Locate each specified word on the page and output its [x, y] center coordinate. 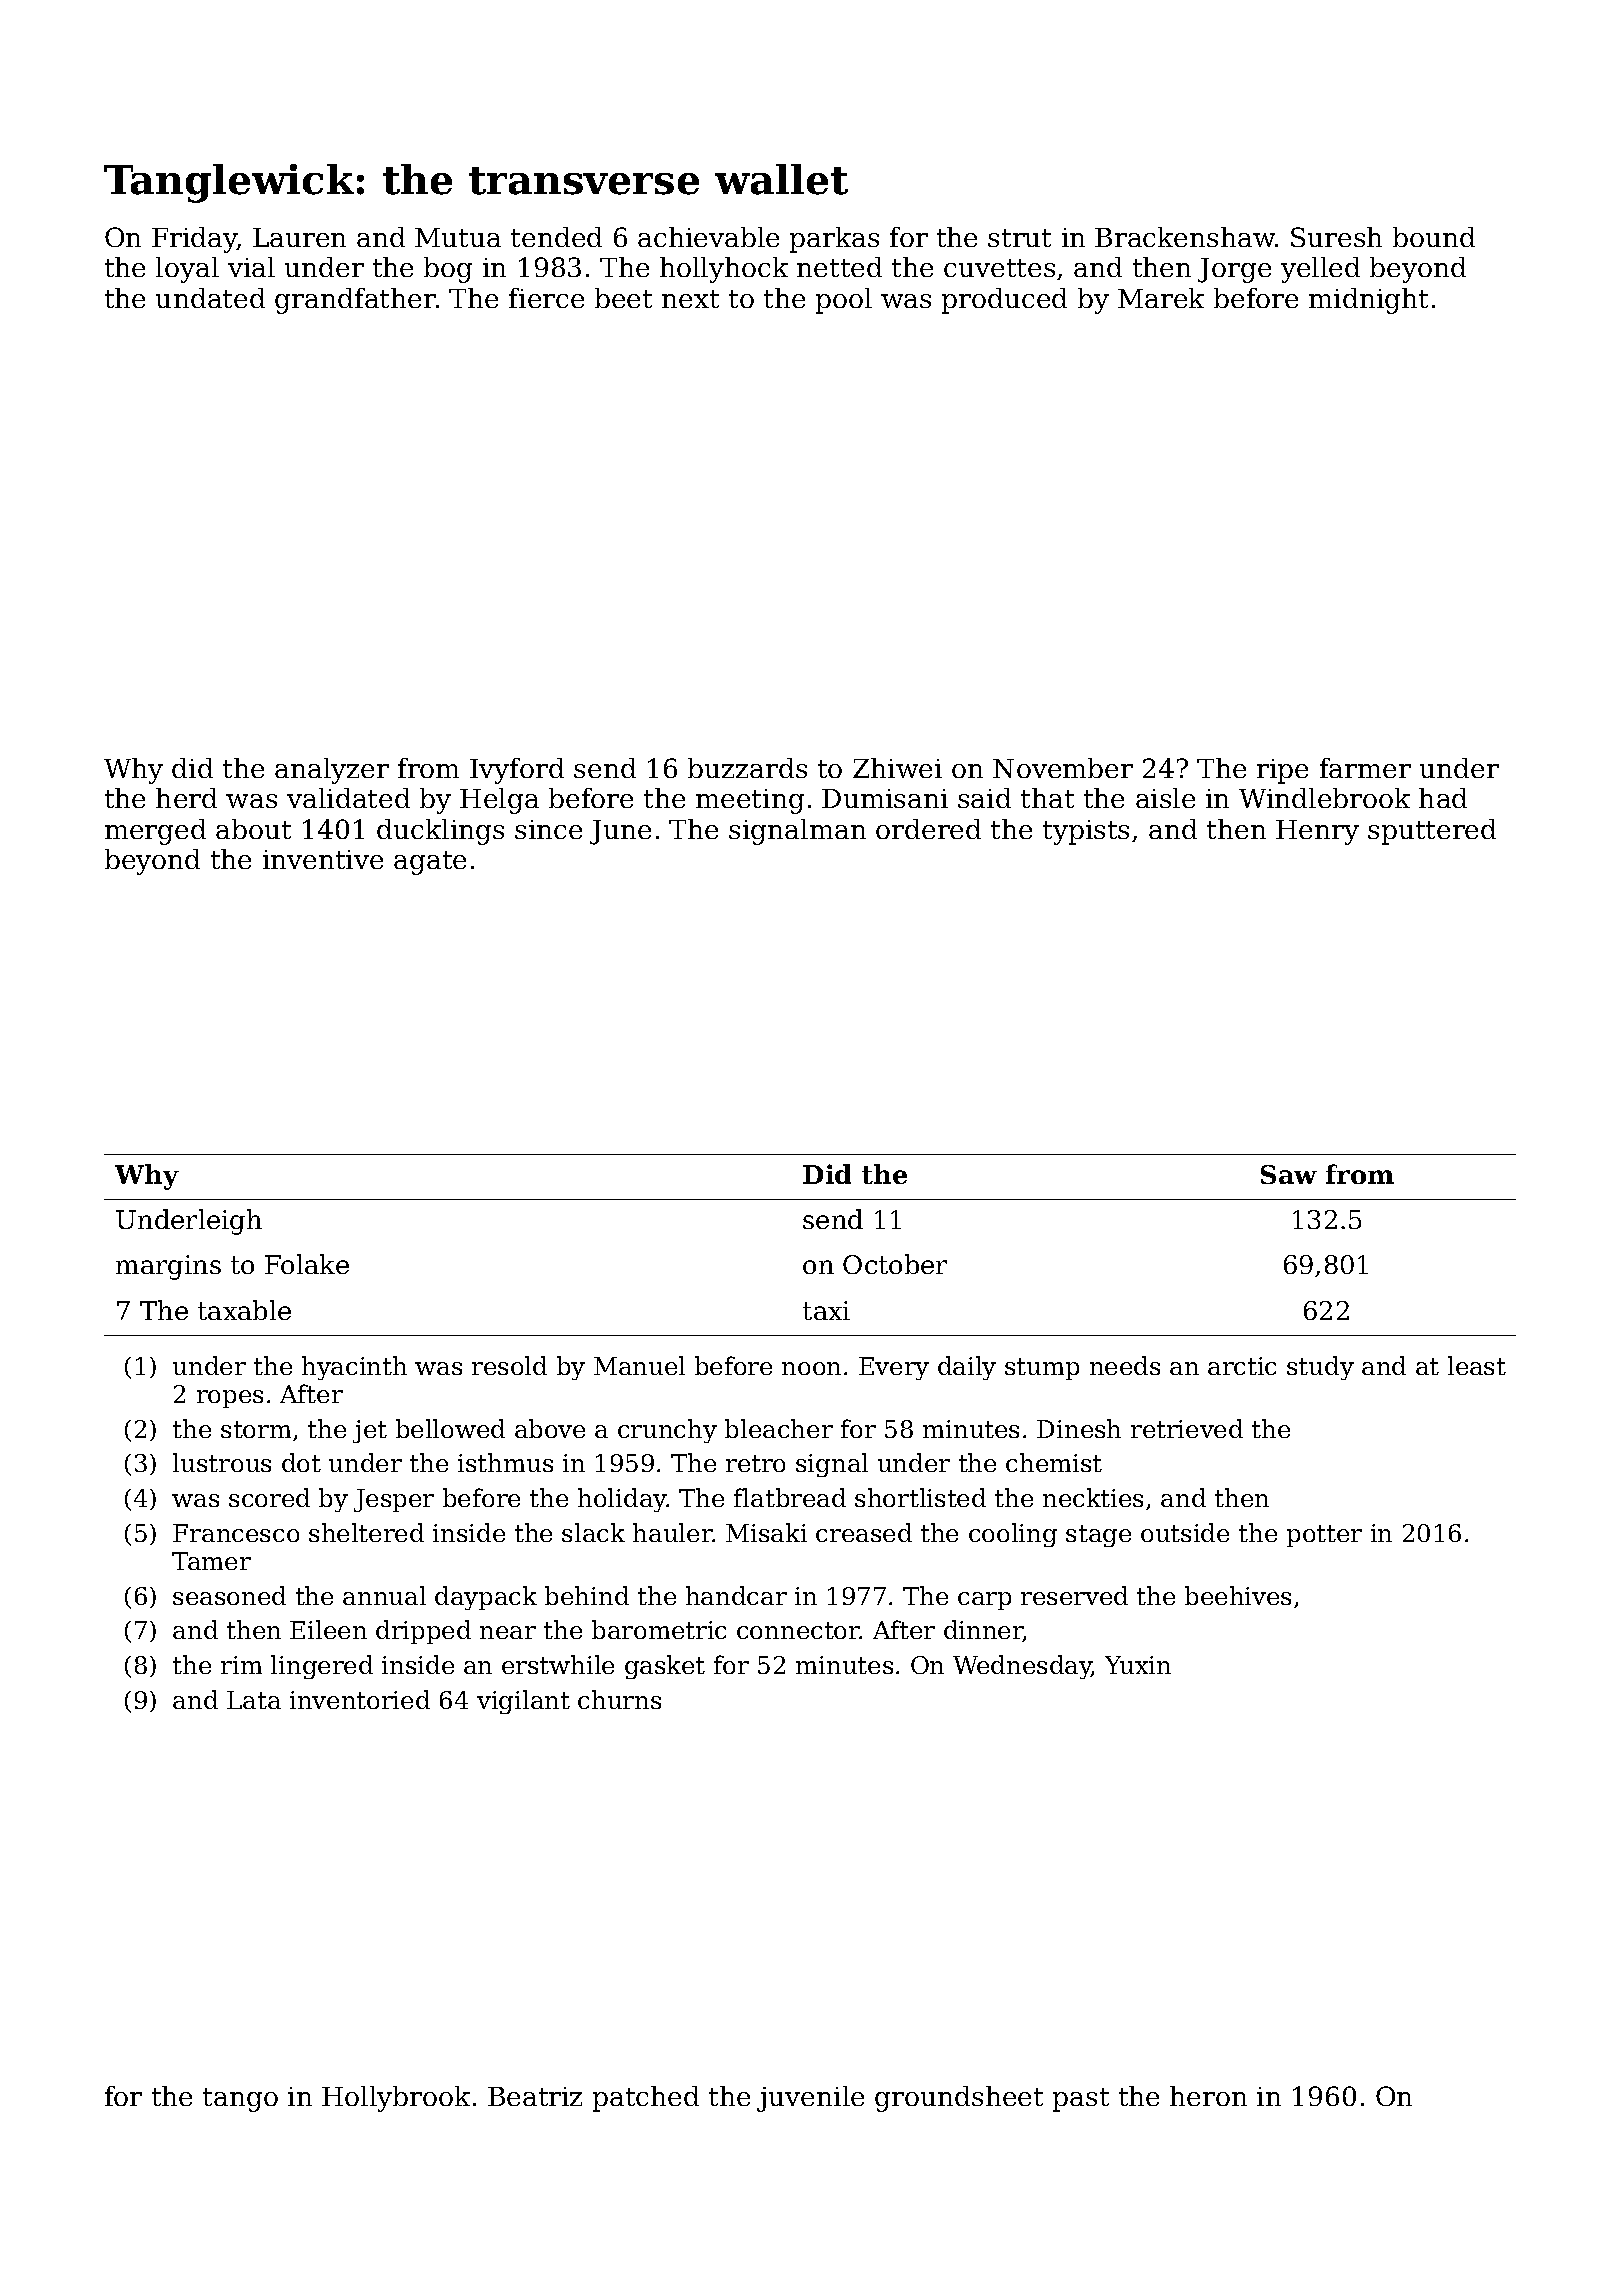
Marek [1161, 298]
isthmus [505, 1462]
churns [619, 1699]
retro [755, 1463]
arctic [1242, 1366]
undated [210, 298]
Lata [254, 1700]
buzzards [747, 768]
